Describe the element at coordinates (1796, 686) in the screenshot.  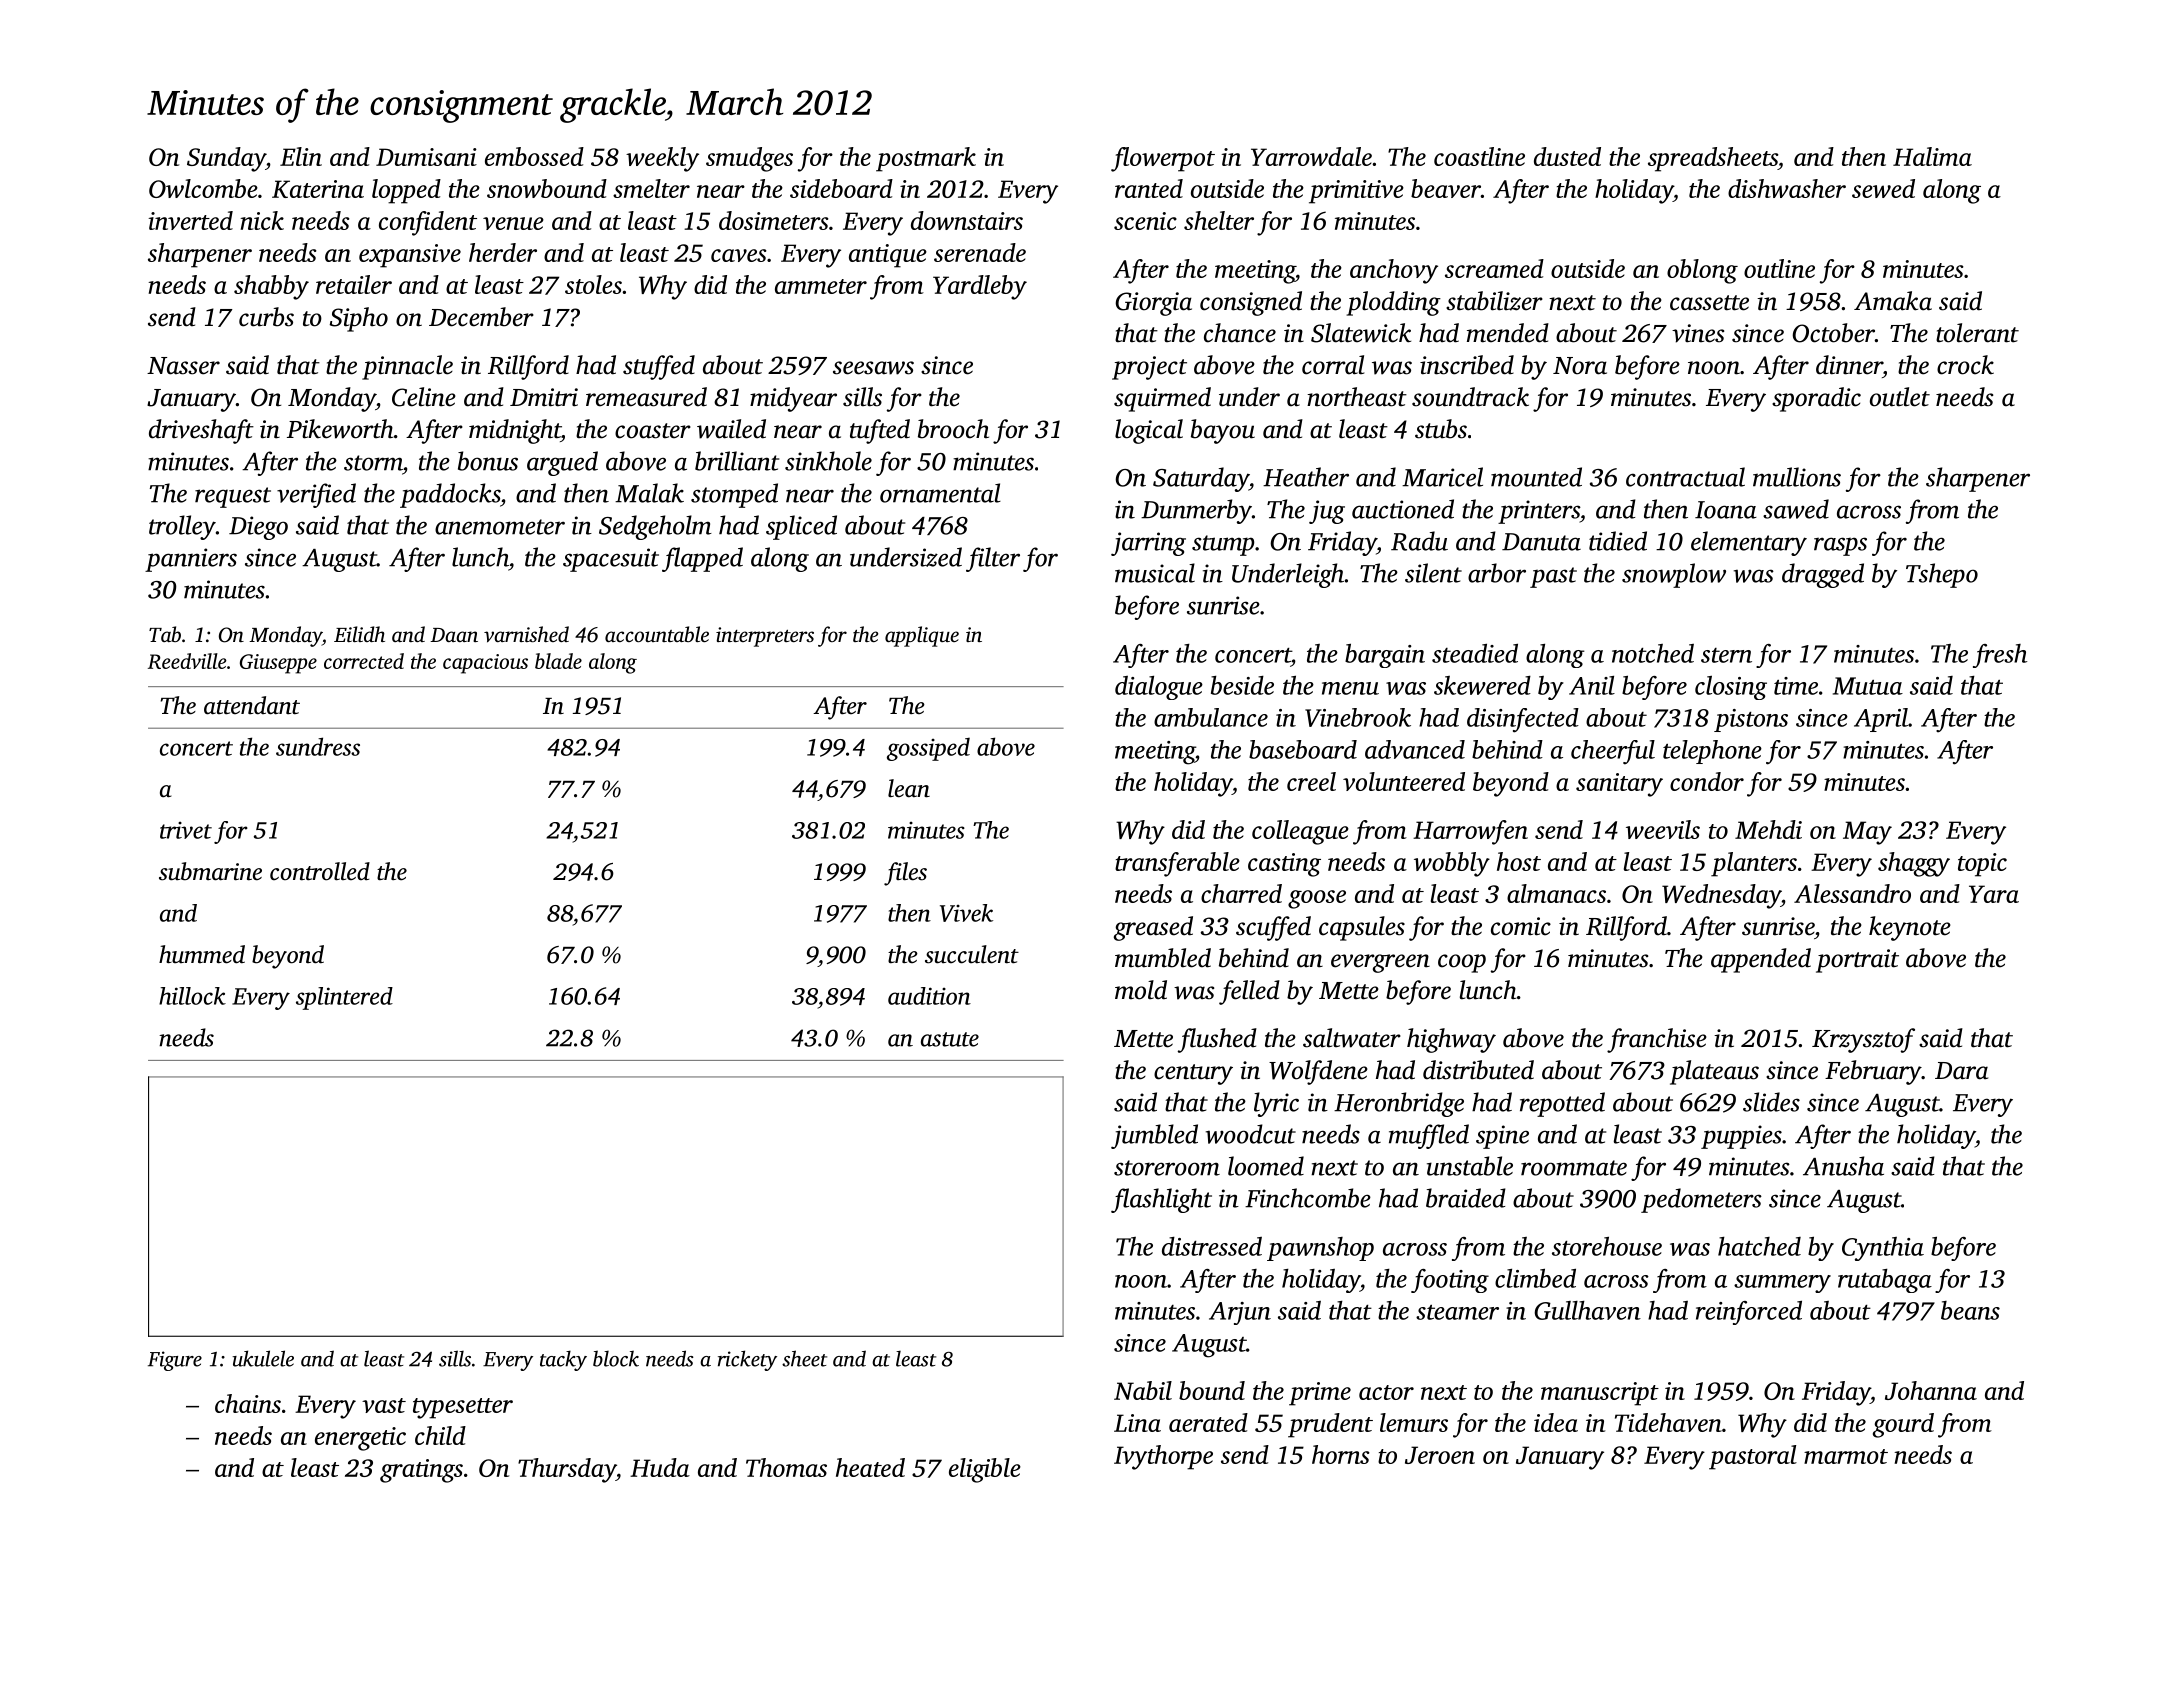
I see `time` at that location.
